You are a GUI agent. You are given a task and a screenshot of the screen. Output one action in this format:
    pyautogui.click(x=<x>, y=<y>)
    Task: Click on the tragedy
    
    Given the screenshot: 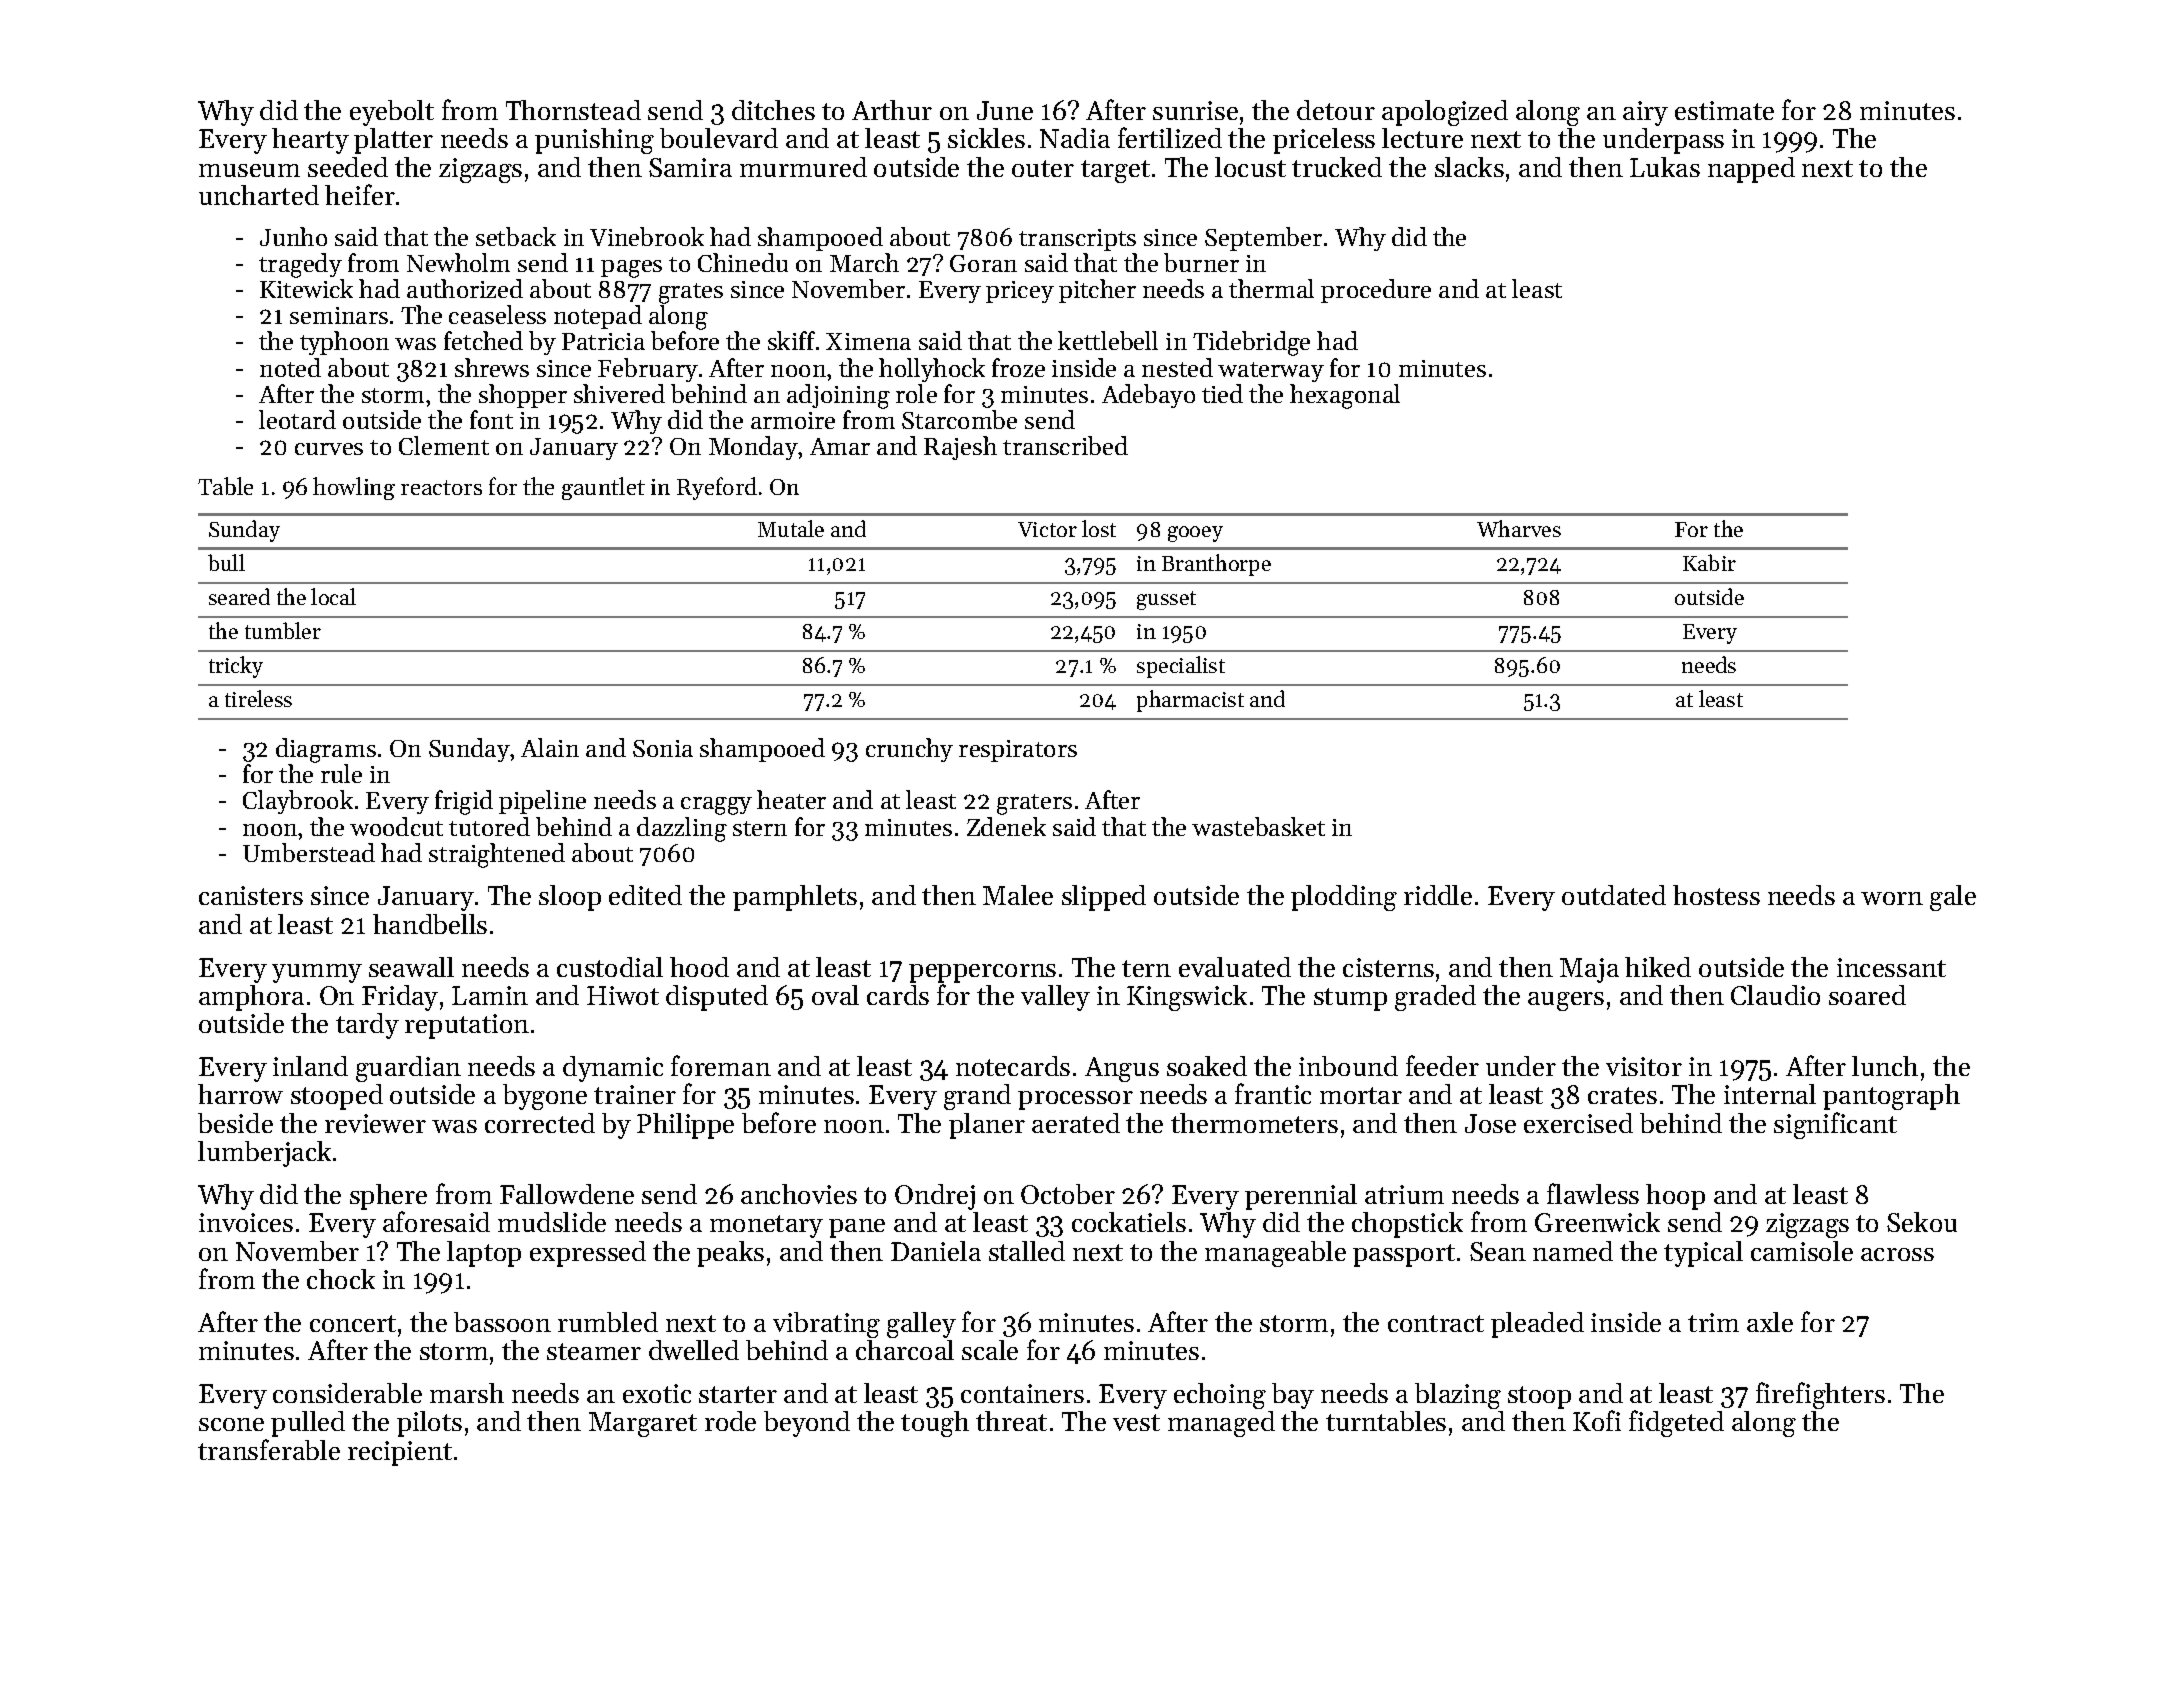 What is the action you would take?
    pyautogui.click(x=300, y=265)
